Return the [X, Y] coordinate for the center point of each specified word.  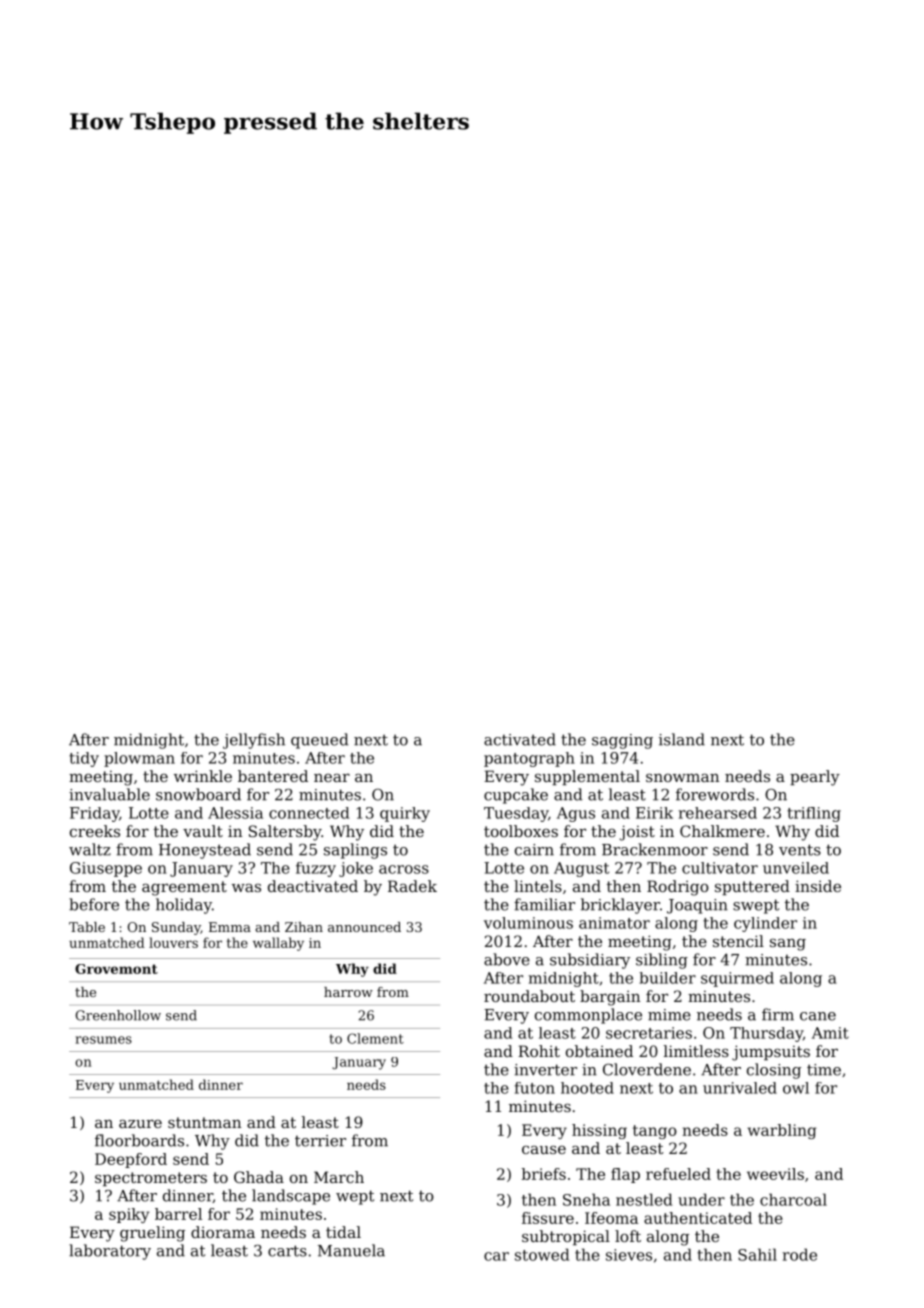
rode [800, 1254]
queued [320, 741]
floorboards [139, 1140]
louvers [173, 942]
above [507, 959]
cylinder [765, 924]
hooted [587, 1088]
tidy [84, 759]
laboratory [110, 1252]
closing [774, 1071]
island [682, 739]
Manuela [351, 1250]
